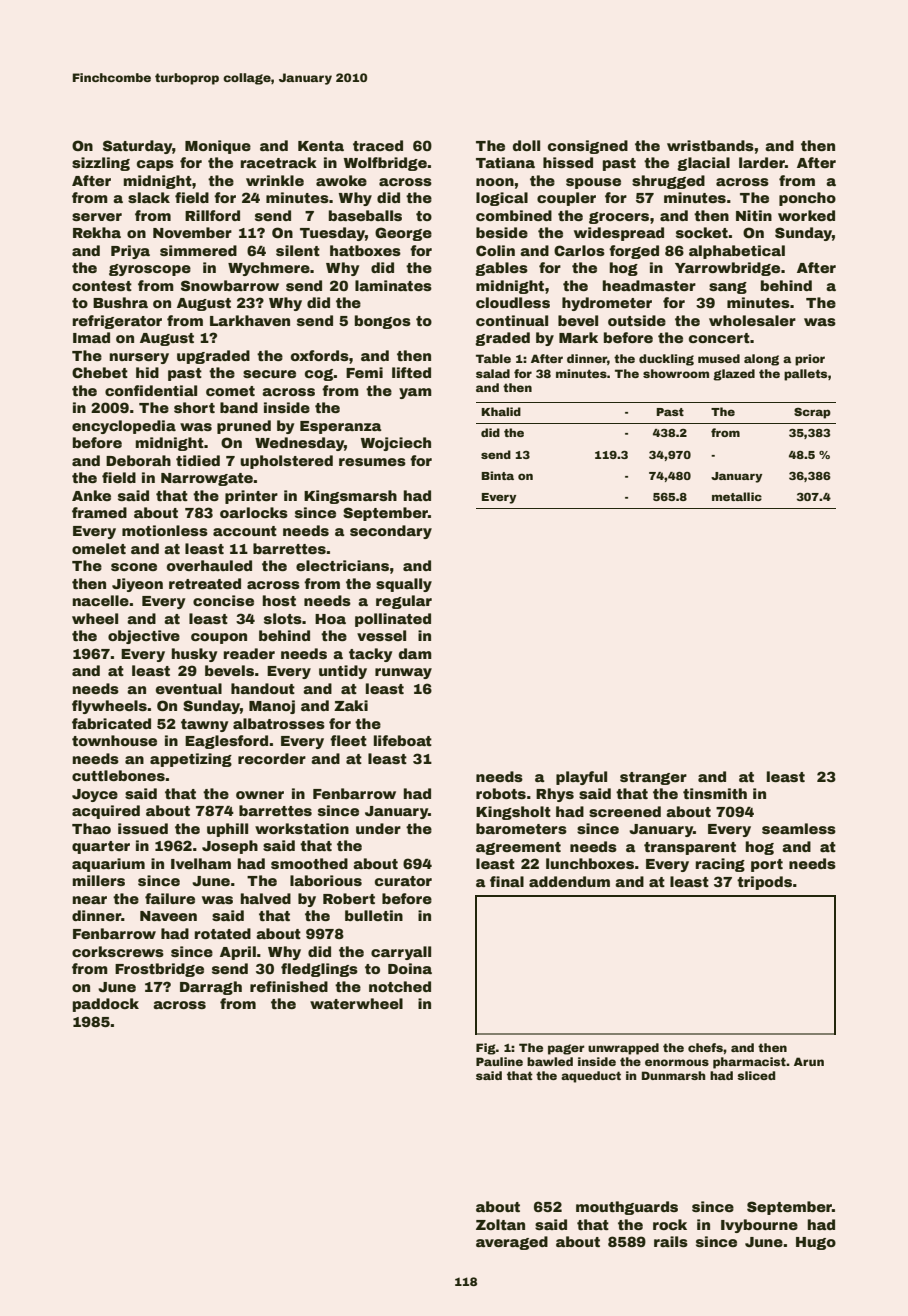 This image has height=1316, width=908. I want to click on bawled, so click(550, 1061).
